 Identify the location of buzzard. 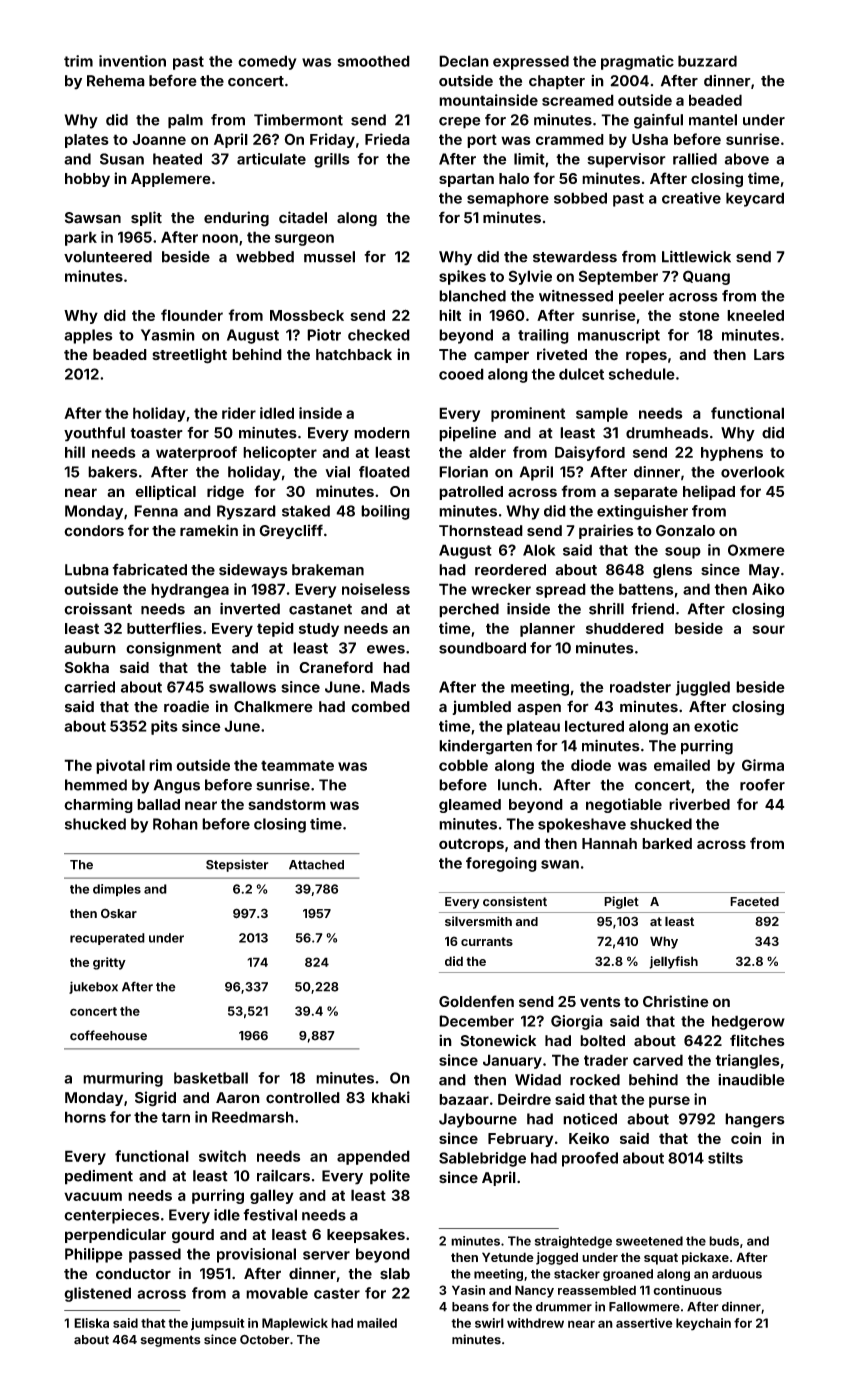
(707, 61).
